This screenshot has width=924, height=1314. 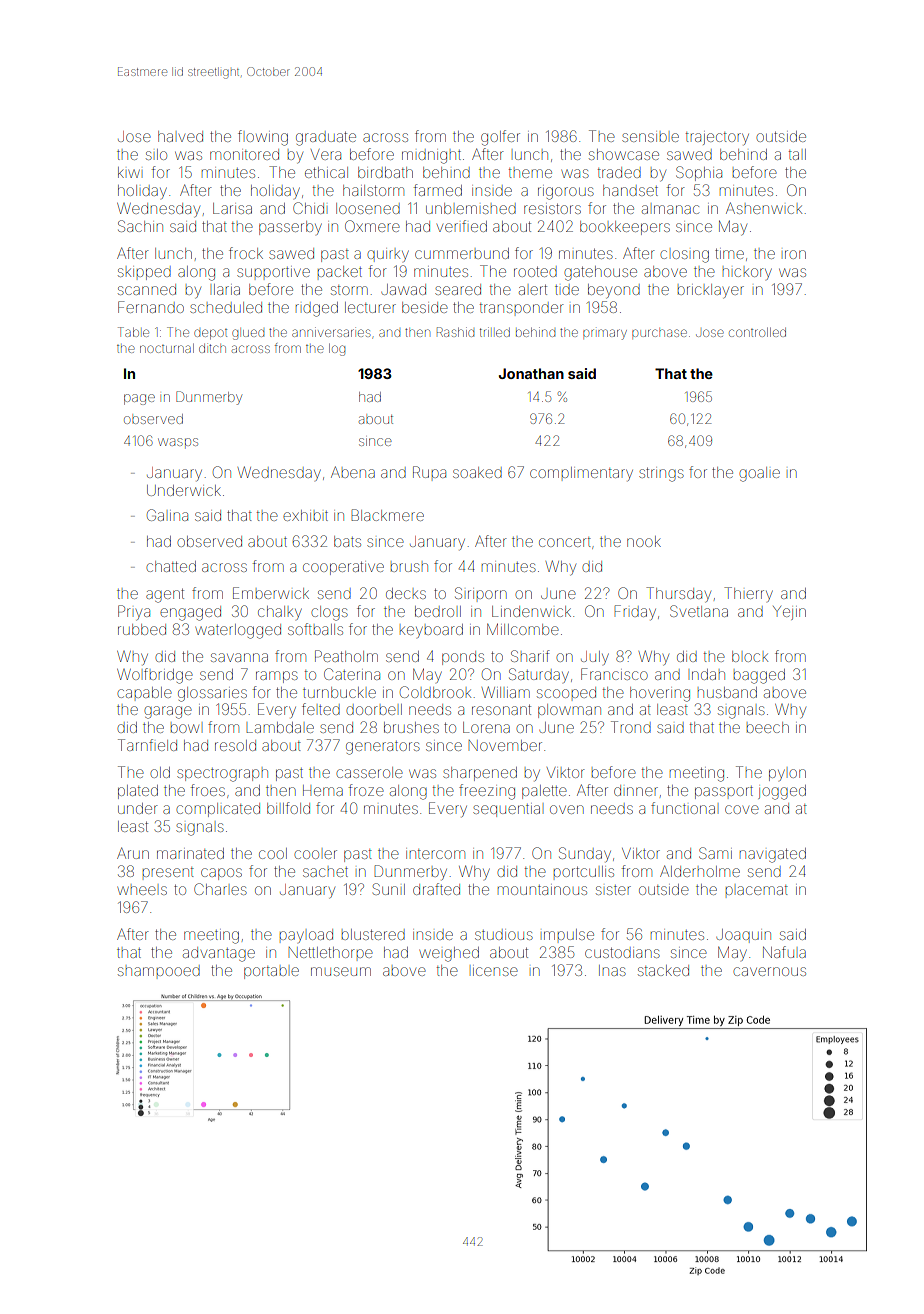 I want to click on decks, so click(x=406, y=593).
